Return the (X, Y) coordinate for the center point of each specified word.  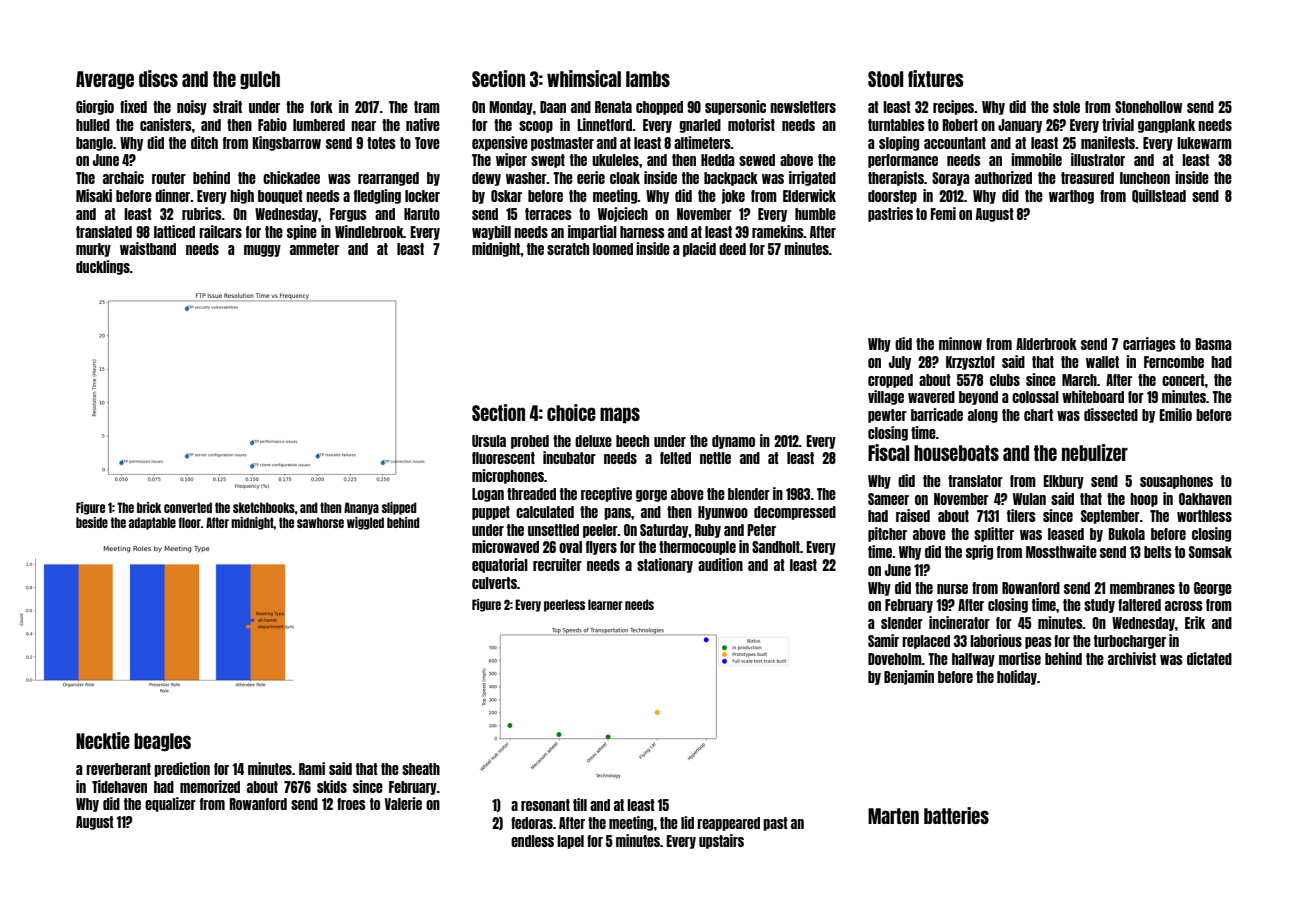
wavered (931, 397)
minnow (960, 343)
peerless (564, 605)
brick (149, 507)
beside (92, 522)
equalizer (170, 804)
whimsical (584, 78)
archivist (1132, 658)
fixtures (936, 78)
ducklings (103, 267)
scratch (568, 249)
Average (105, 80)
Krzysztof (970, 363)
